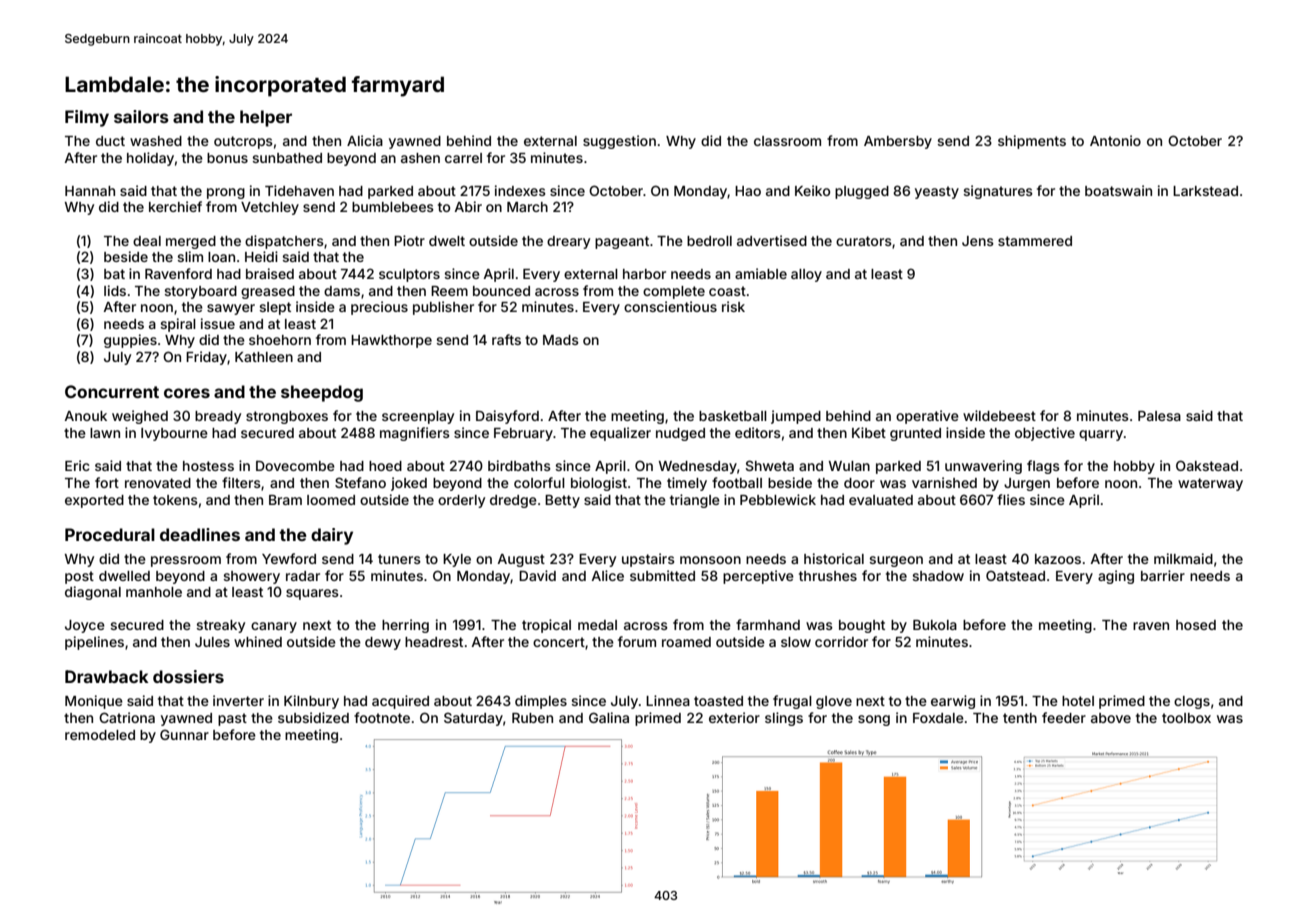  Describe the element at coordinates (806, 275) in the image. I see `alloy` at that location.
